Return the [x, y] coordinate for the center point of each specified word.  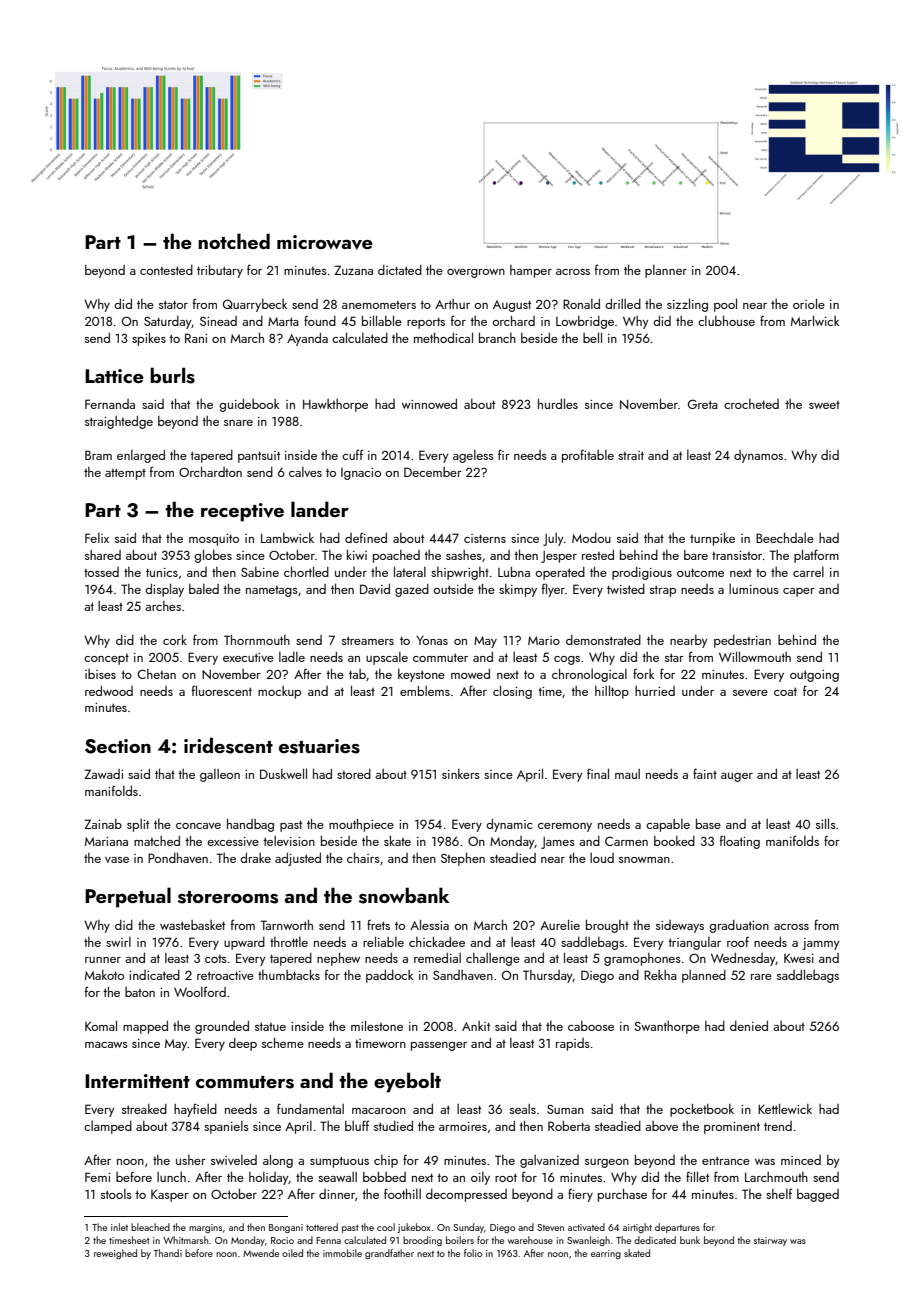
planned [704, 976]
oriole [809, 303]
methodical [443, 337]
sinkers [461, 774]
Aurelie [560, 924]
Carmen [626, 841]
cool [386, 1227]
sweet [824, 405]
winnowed [429, 404]
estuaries [319, 746]
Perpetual [128, 897]
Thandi [168, 1253]
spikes [149, 339]
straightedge [119, 422]
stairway [770, 1241]
